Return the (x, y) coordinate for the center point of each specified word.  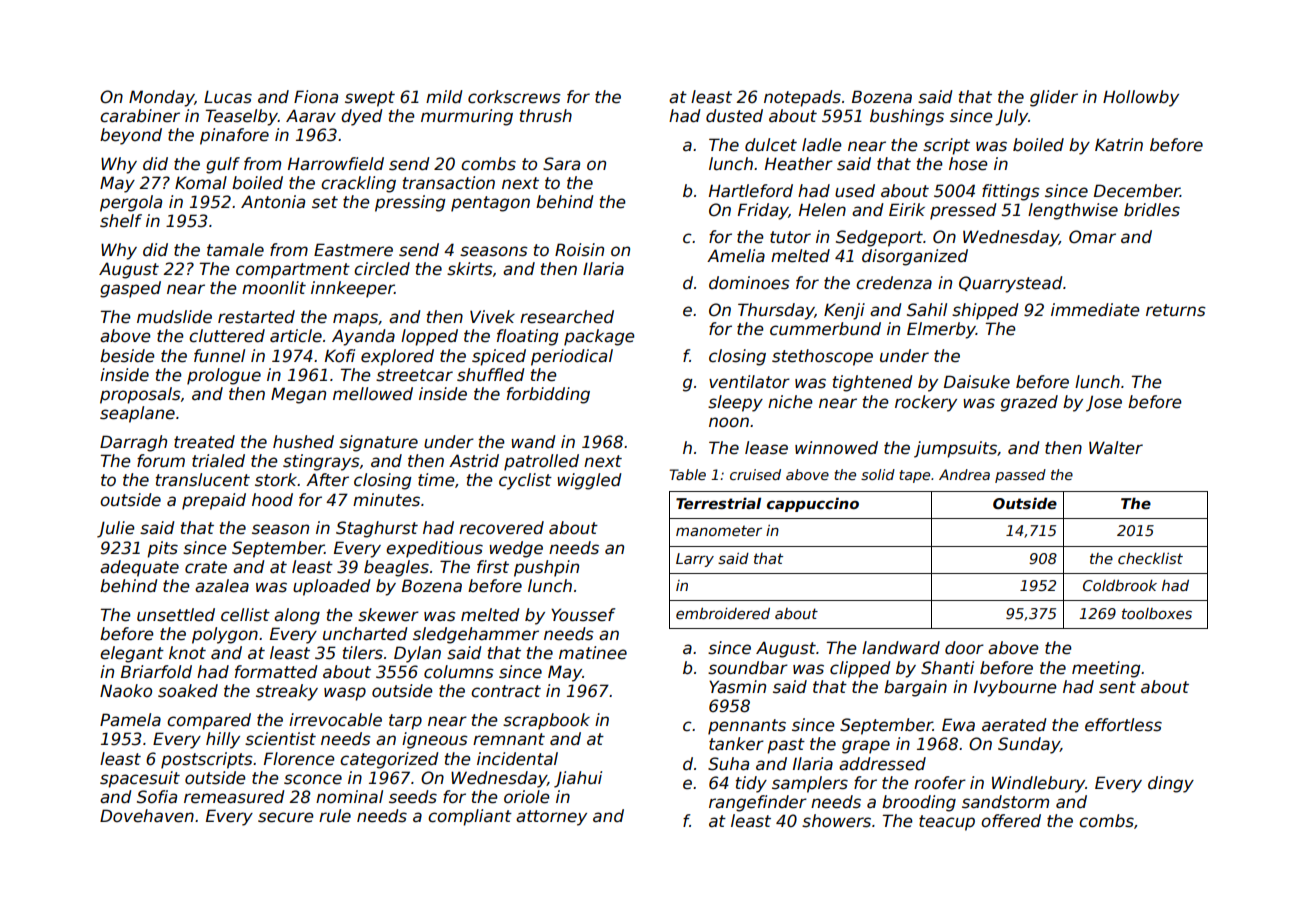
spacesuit (140, 779)
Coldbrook (1120, 585)
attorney (551, 818)
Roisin (579, 250)
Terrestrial (718, 503)
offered (1011, 821)
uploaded (332, 587)
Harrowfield (336, 164)
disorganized (915, 257)
